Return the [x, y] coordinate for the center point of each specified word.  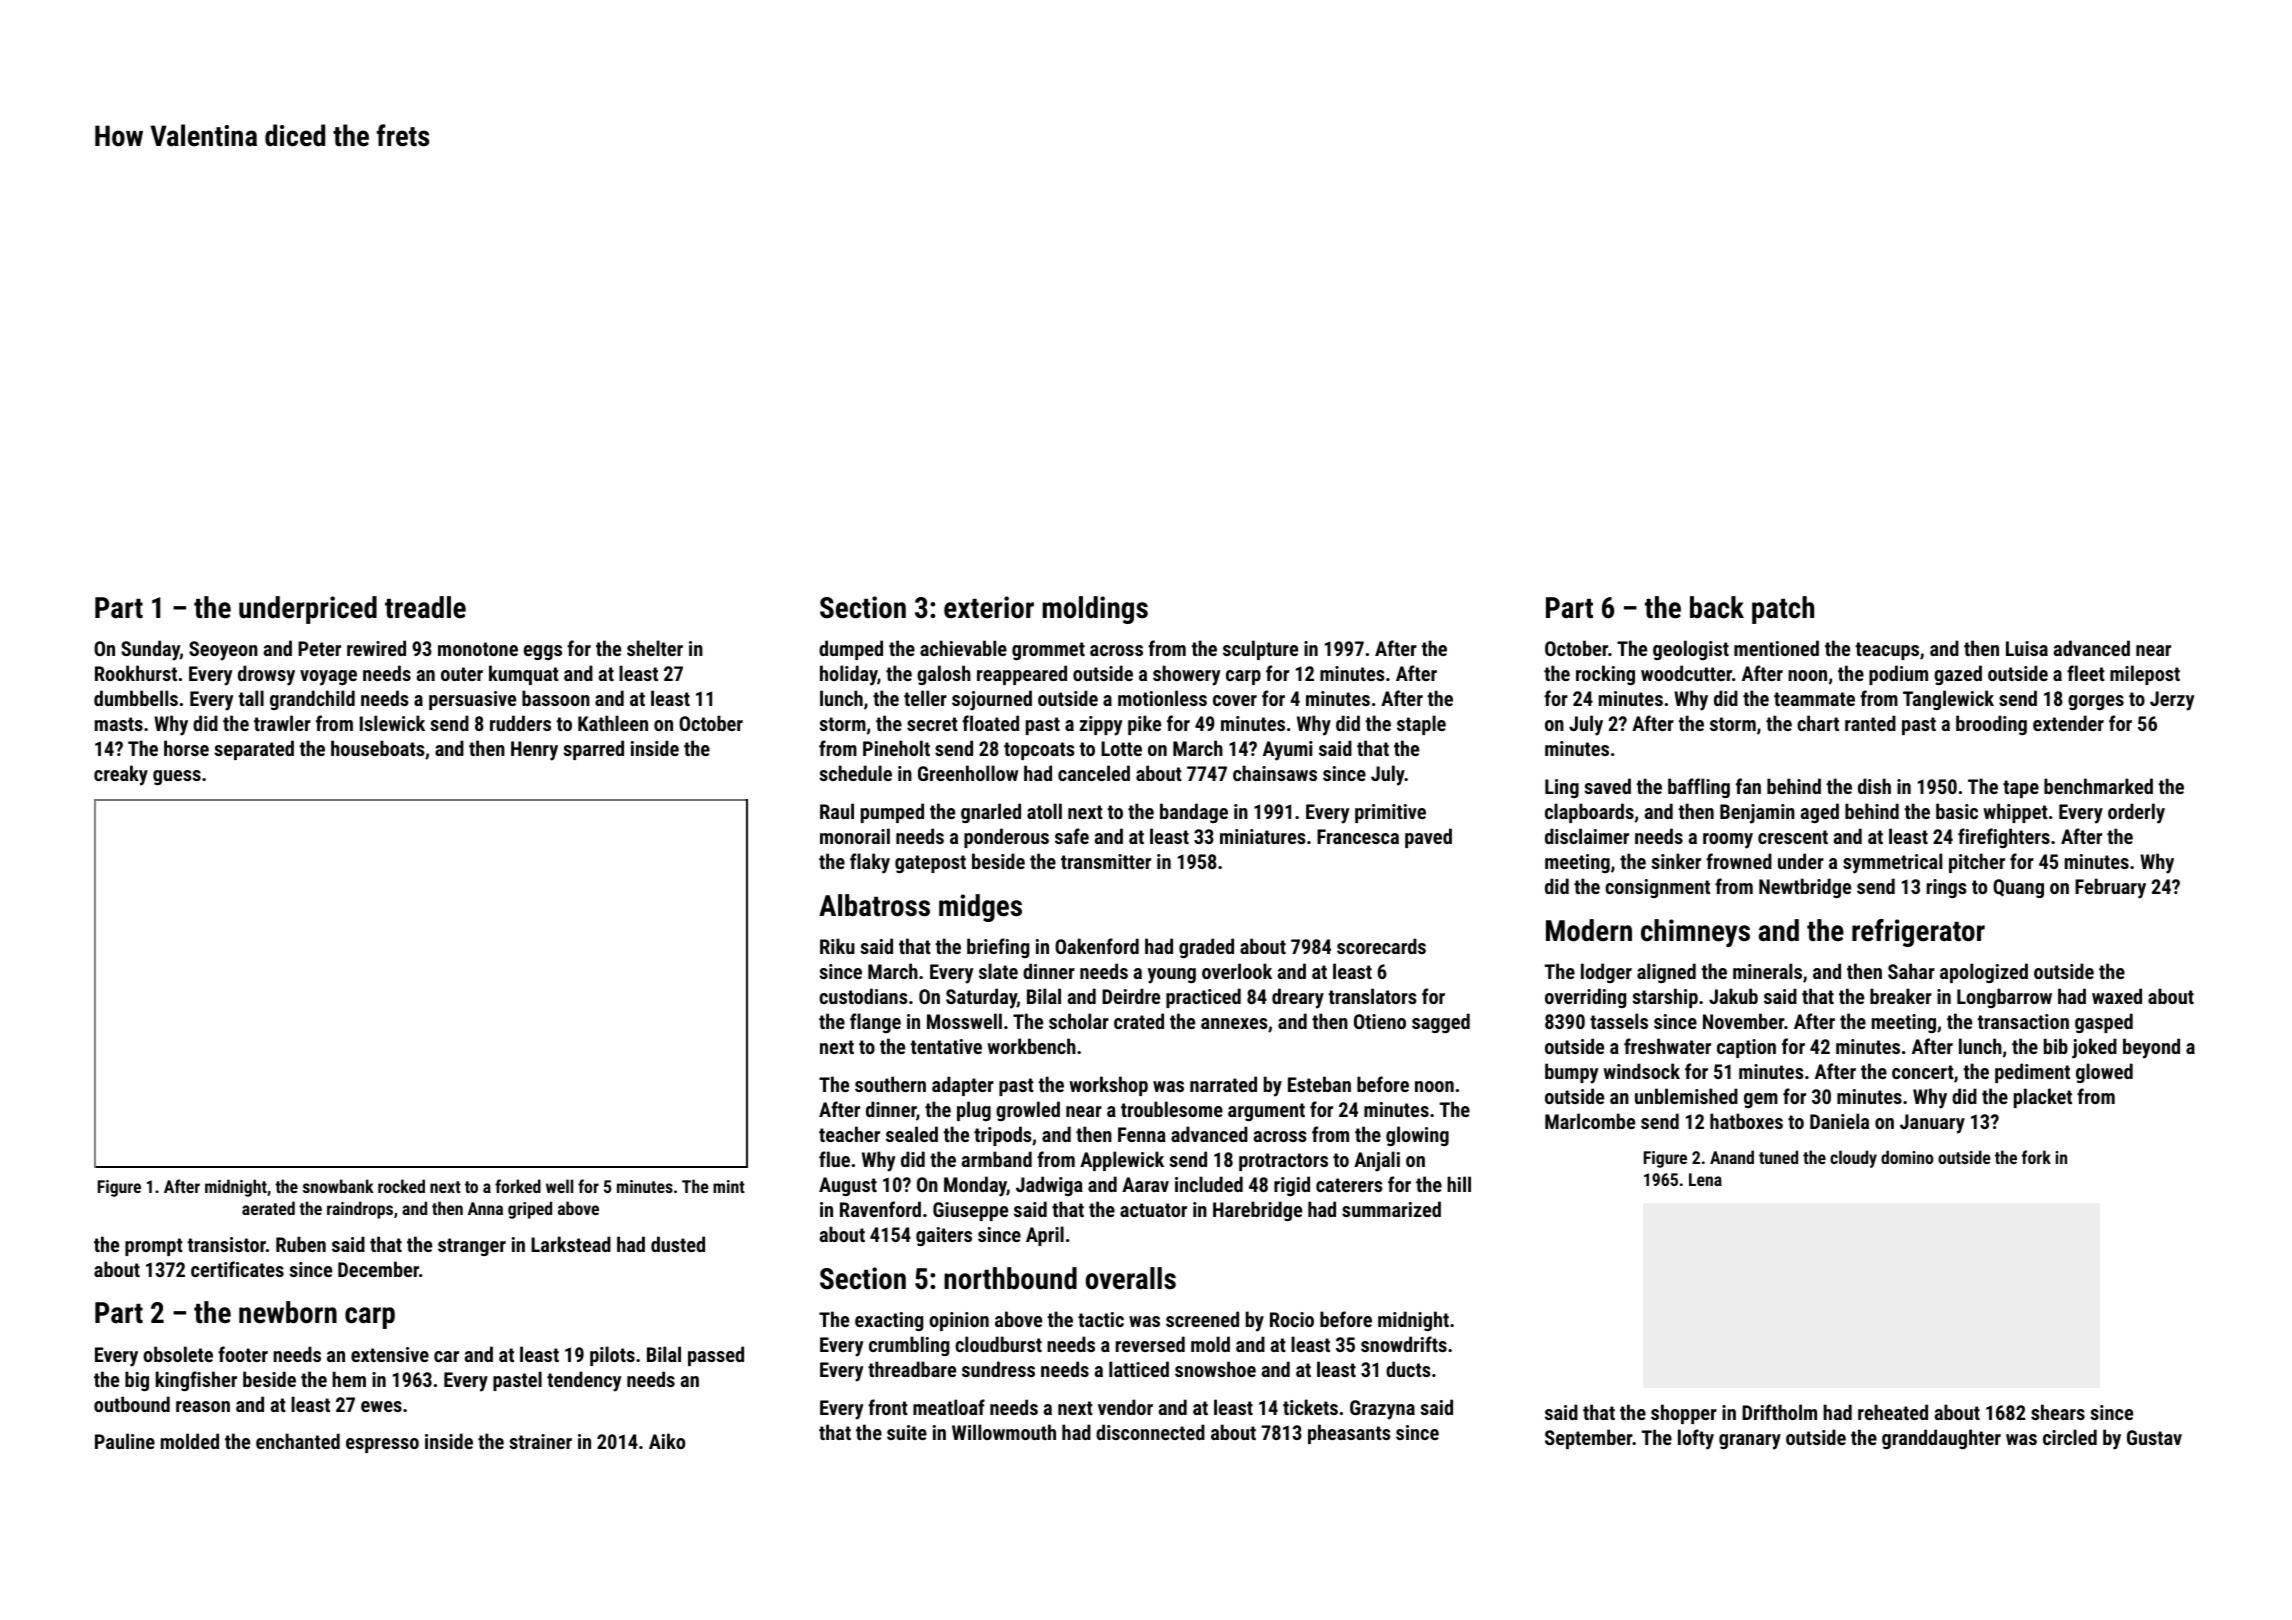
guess [177, 777]
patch [1783, 610]
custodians [863, 996]
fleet [2086, 673]
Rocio [1292, 1319]
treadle [425, 607]
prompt [154, 1247]
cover [1235, 700]
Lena [1705, 1179]
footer [243, 1354]
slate [998, 971]
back [1717, 607]
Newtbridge [1805, 888]
